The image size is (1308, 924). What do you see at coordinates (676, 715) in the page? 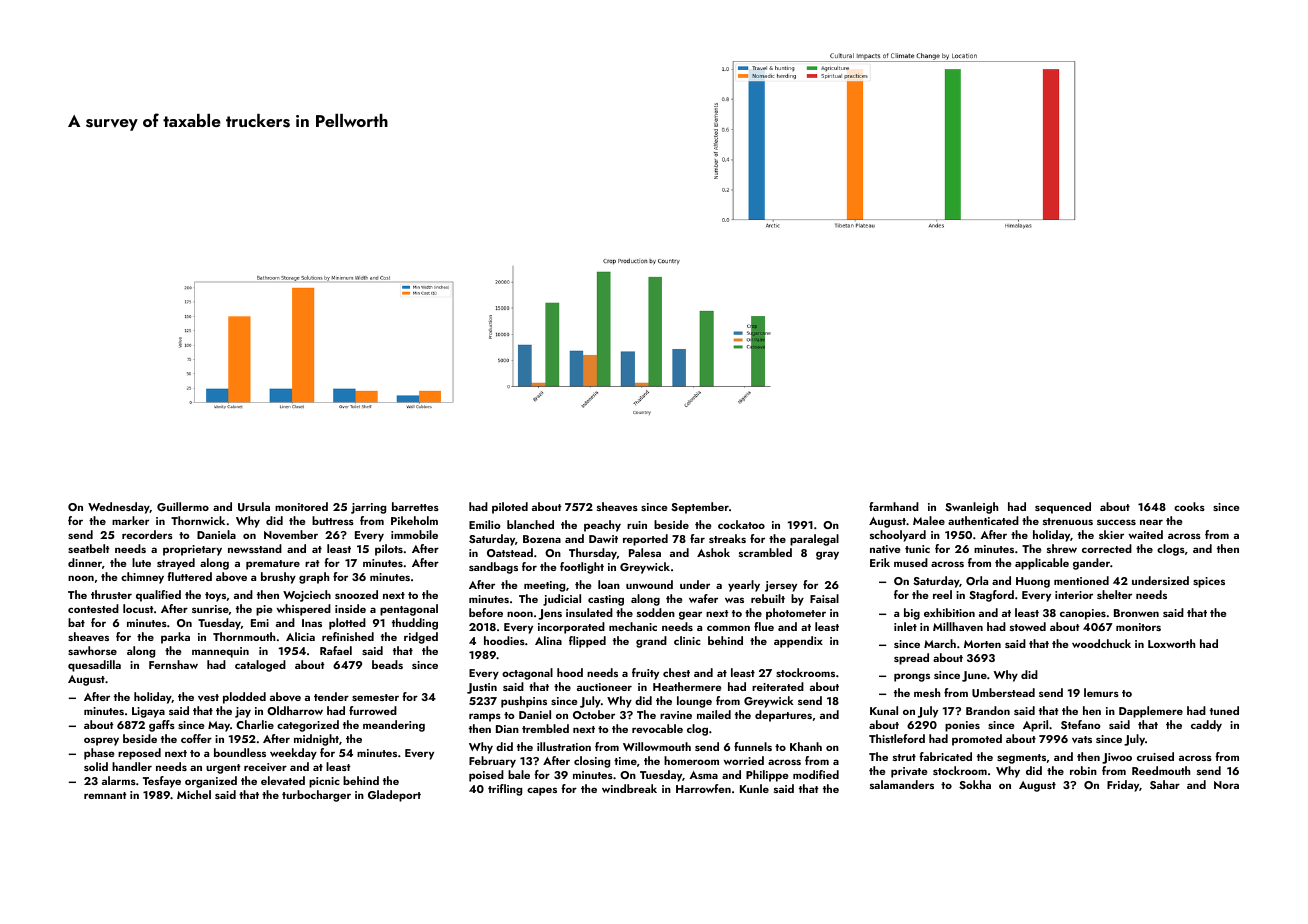
I see `ravine` at bounding box center [676, 715].
